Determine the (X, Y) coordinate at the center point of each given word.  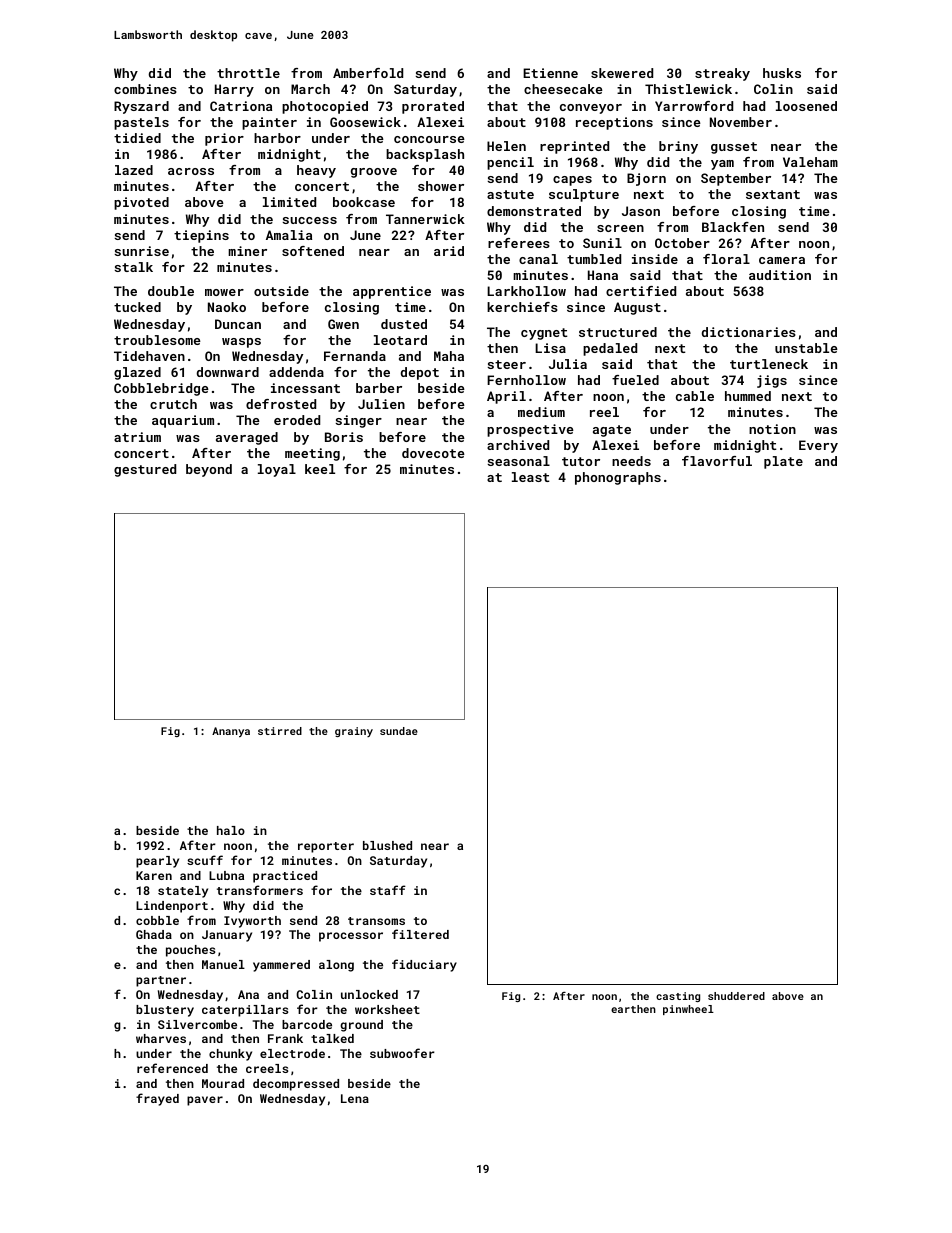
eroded (297, 420)
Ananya (231, 732)
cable (695, 396)
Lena (355, 1098)
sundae (399, 731)
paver (205, 1101)
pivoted (141, 203)
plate (783, 462)
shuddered (736, 996)
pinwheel (688, 1010)
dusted (404, 324)
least (531, 477)
